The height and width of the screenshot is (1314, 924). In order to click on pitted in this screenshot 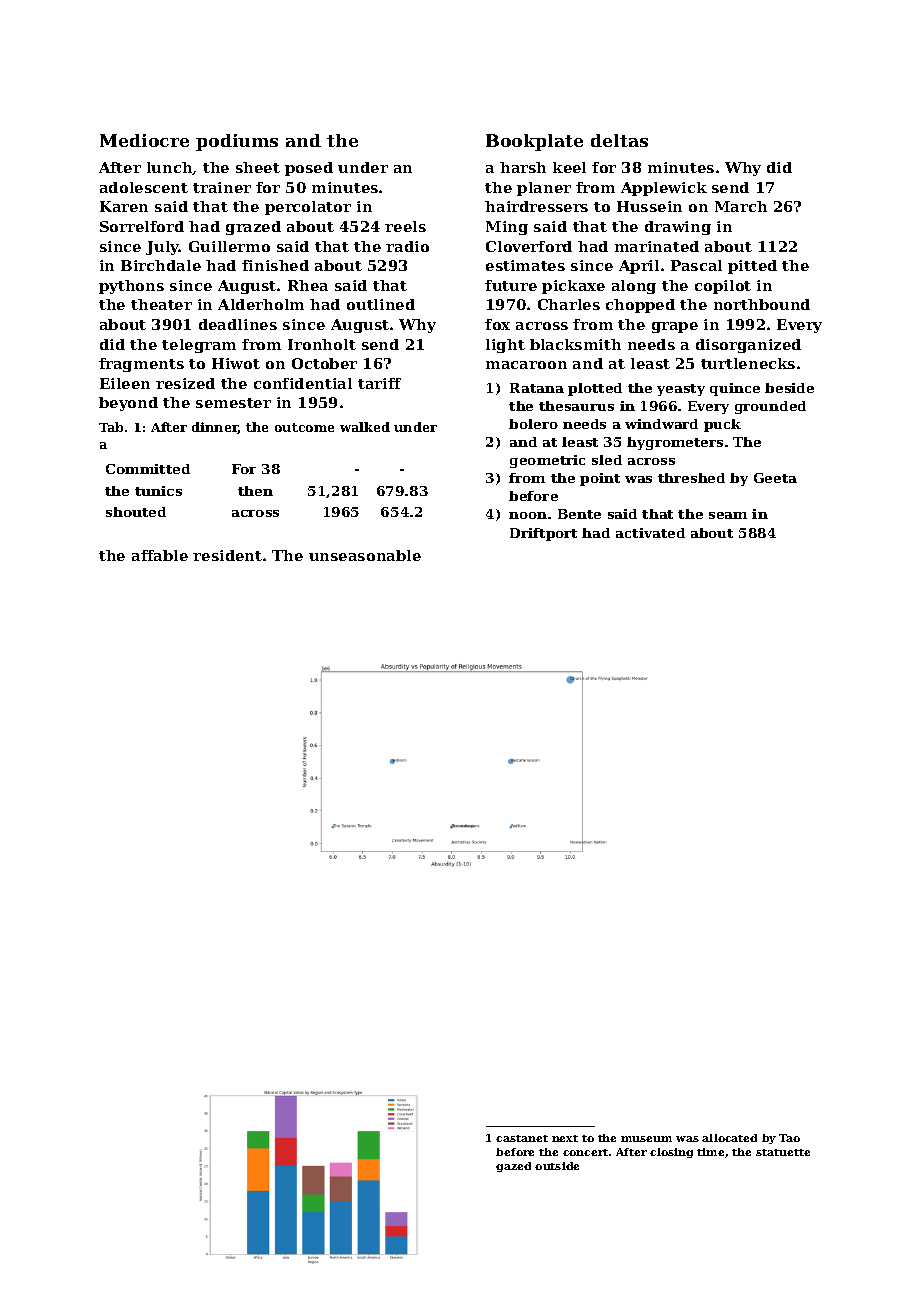, I will do `click(752, 267)`.
